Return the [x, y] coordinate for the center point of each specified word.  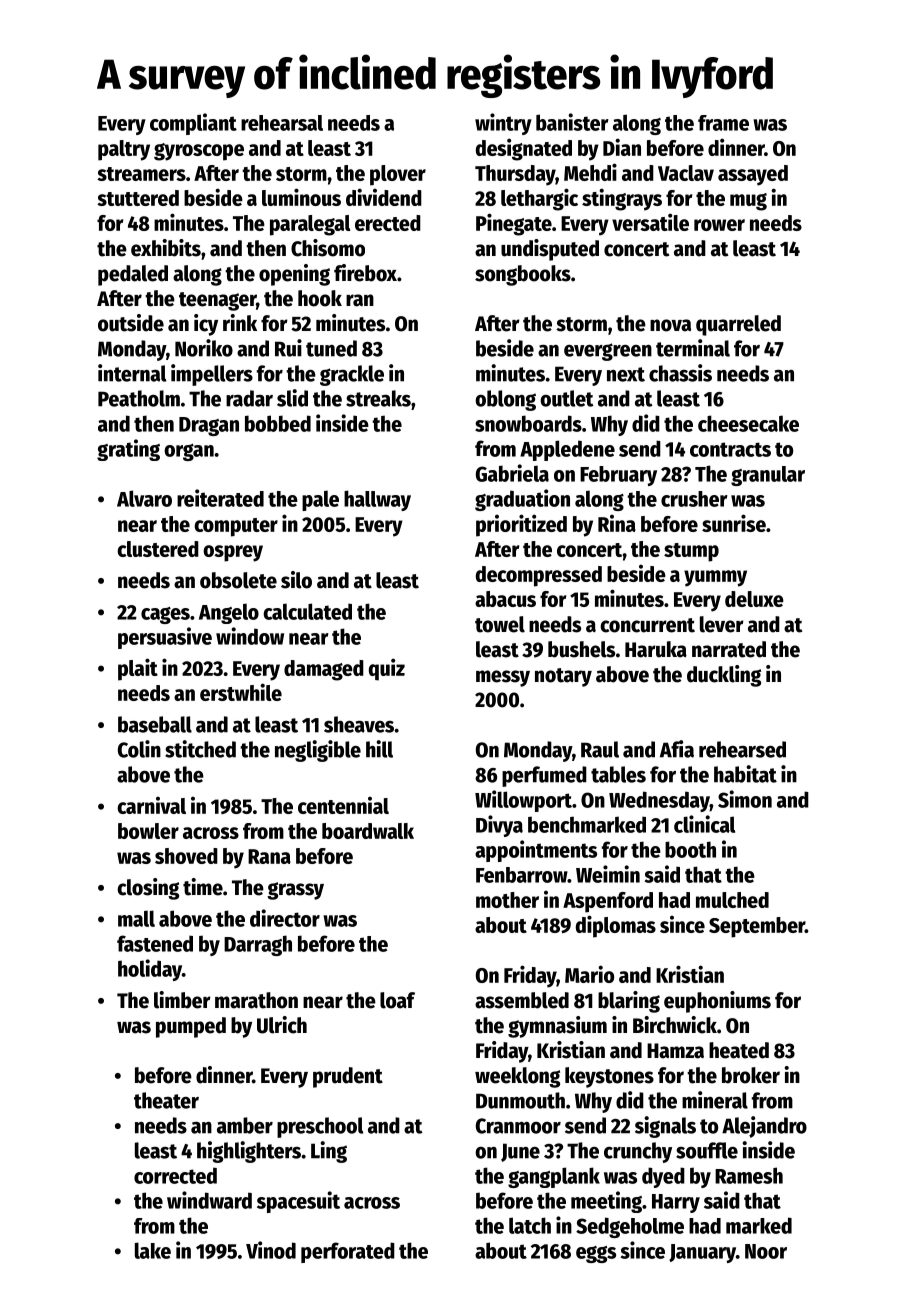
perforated [348, 1252]
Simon [745, 799]
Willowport [523, 801]
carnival [151, 805]
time [203, 887]
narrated [729, 649]
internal [132, 373]
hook [320, 298]
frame [723, 123]
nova [670, 325]
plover [398, 175]
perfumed [544, 776]
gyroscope [199, 152]
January [702, 1253]
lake [153, 1250]
